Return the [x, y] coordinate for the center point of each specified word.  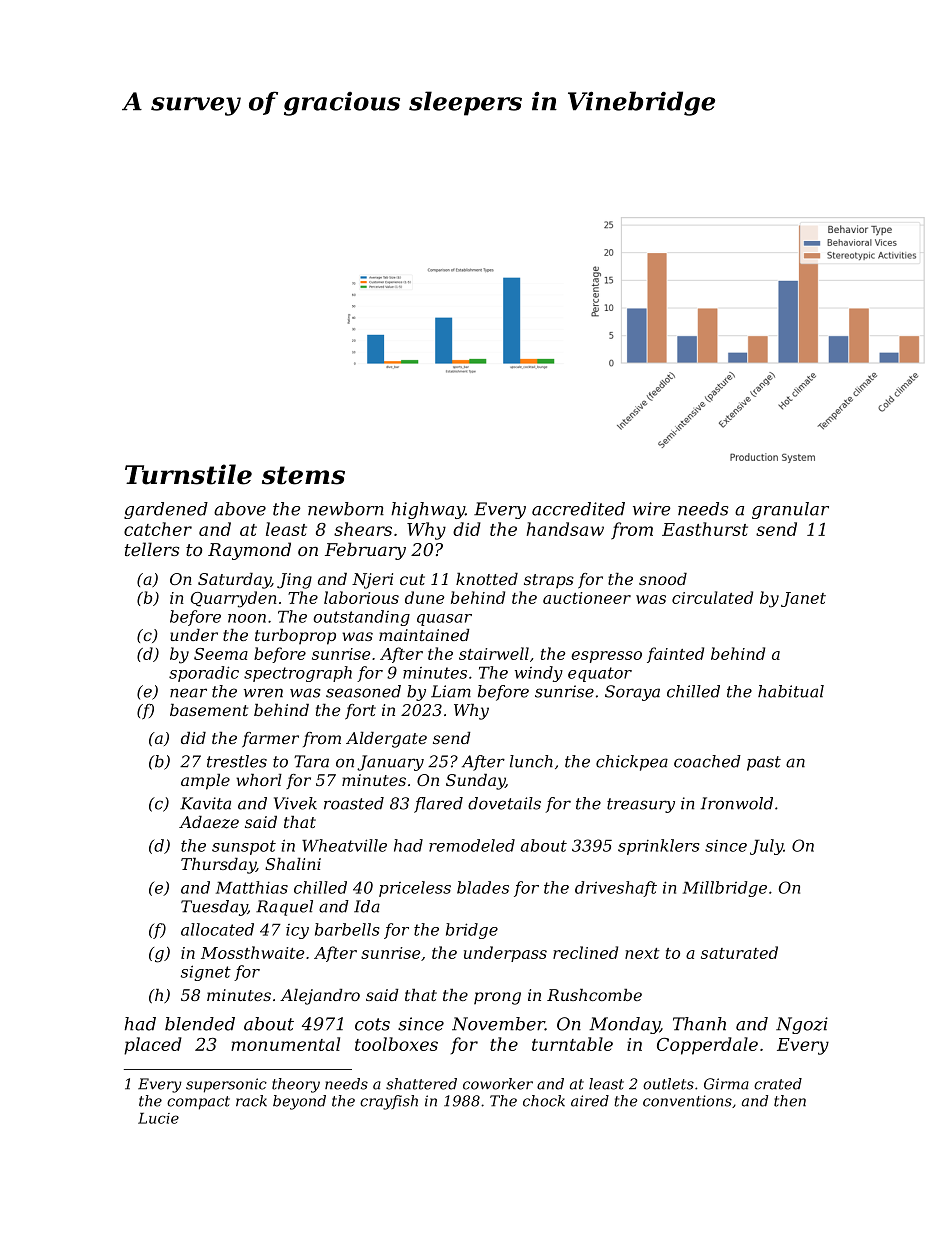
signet [206, 973]
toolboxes [396, 1044]
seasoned [363, 691]
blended [200, 1024]
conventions [687, 1101]
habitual [791, 691]
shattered [421, 1084]
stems [303, 475]
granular [790, 510]
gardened [166, 510]
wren [263, 693]
